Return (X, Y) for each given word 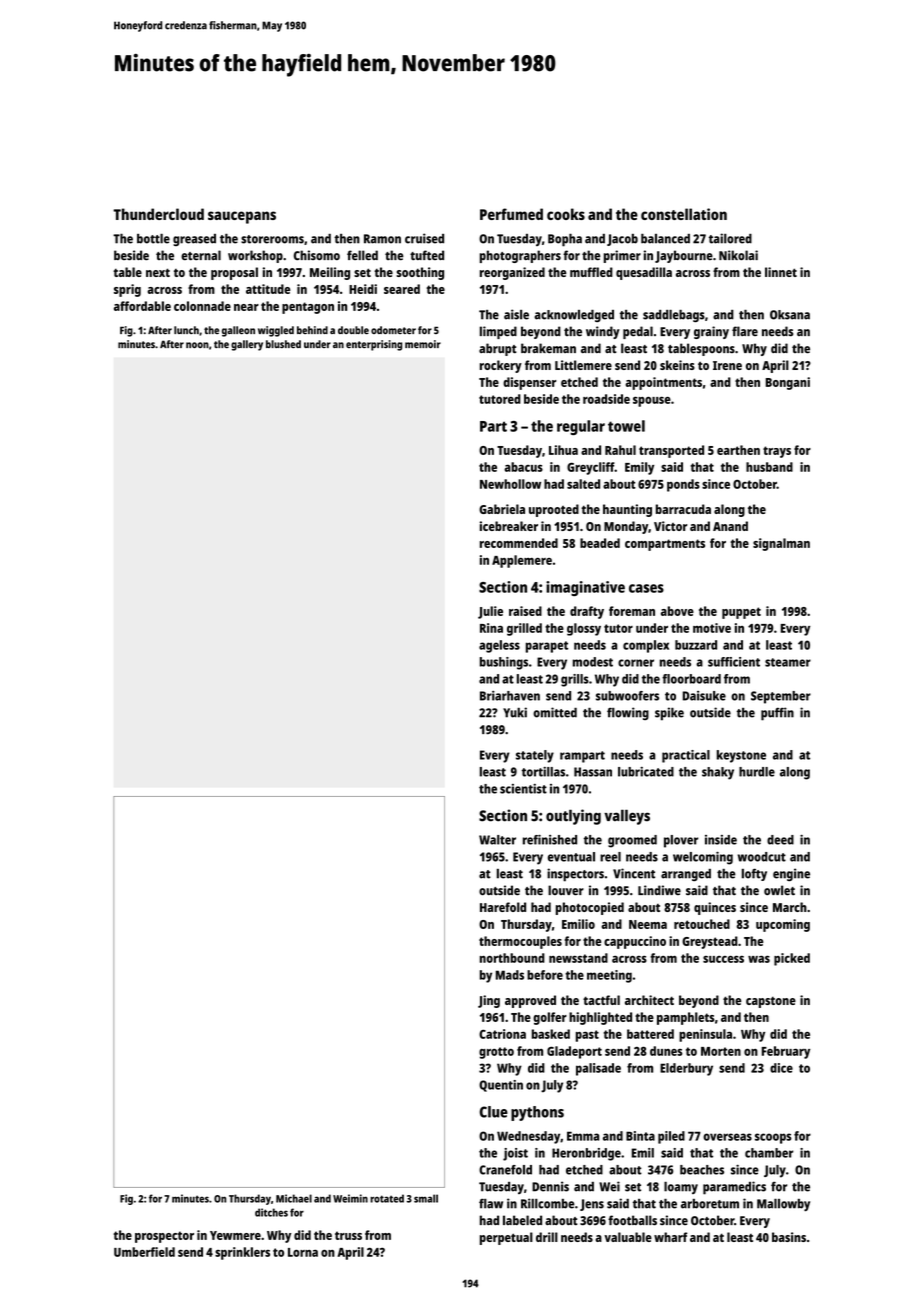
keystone (741, 756)
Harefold (503, 907)
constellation (684, 214)
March (790, 907)
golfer (550, 1018)
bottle (153, 238)
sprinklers (242, 1253)
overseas (727, 1137)
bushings (504, 663)
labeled (522, 1220)
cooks (566, 214)
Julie (490, 612)
